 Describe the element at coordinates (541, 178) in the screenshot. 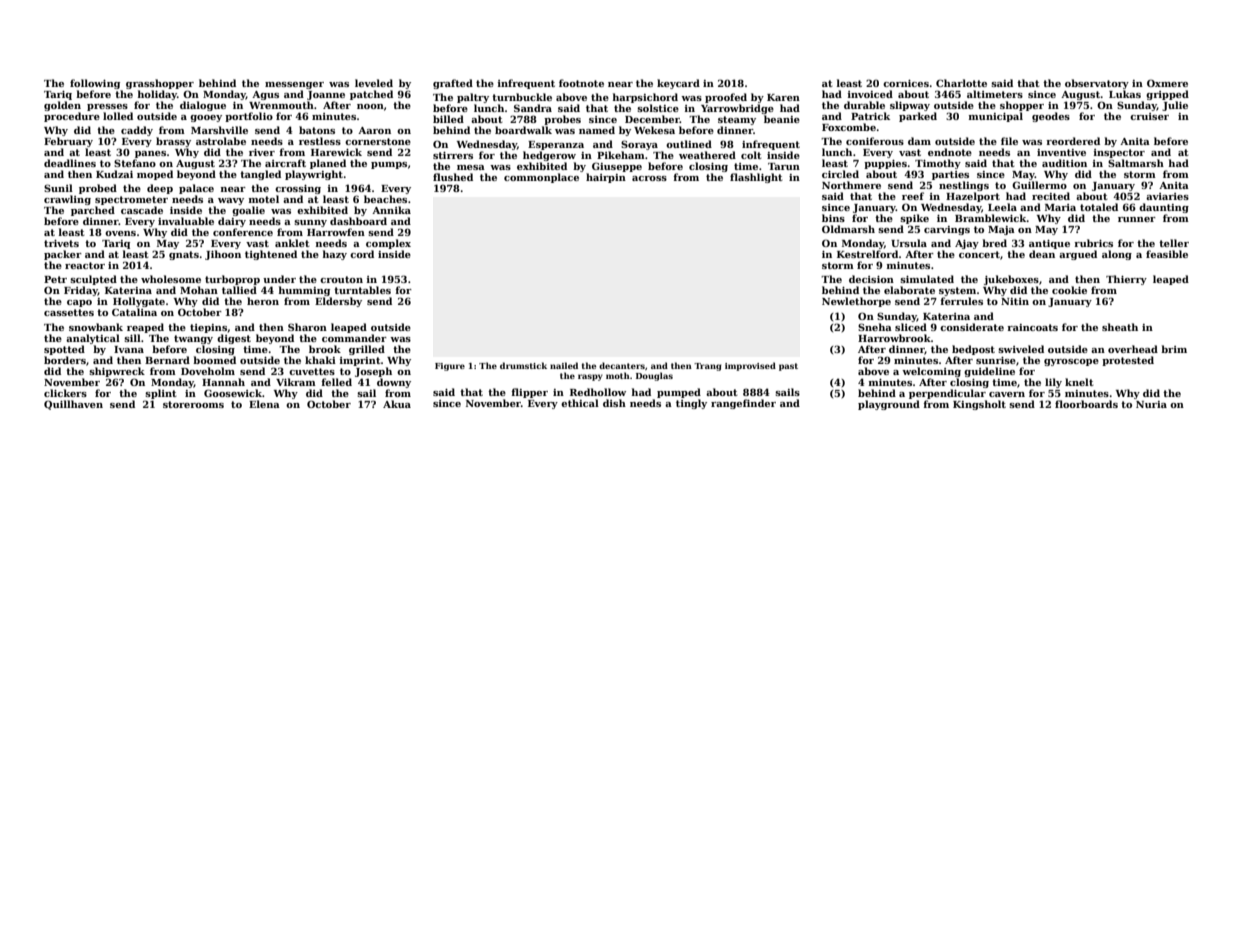

I see `commonplace` at that location.
